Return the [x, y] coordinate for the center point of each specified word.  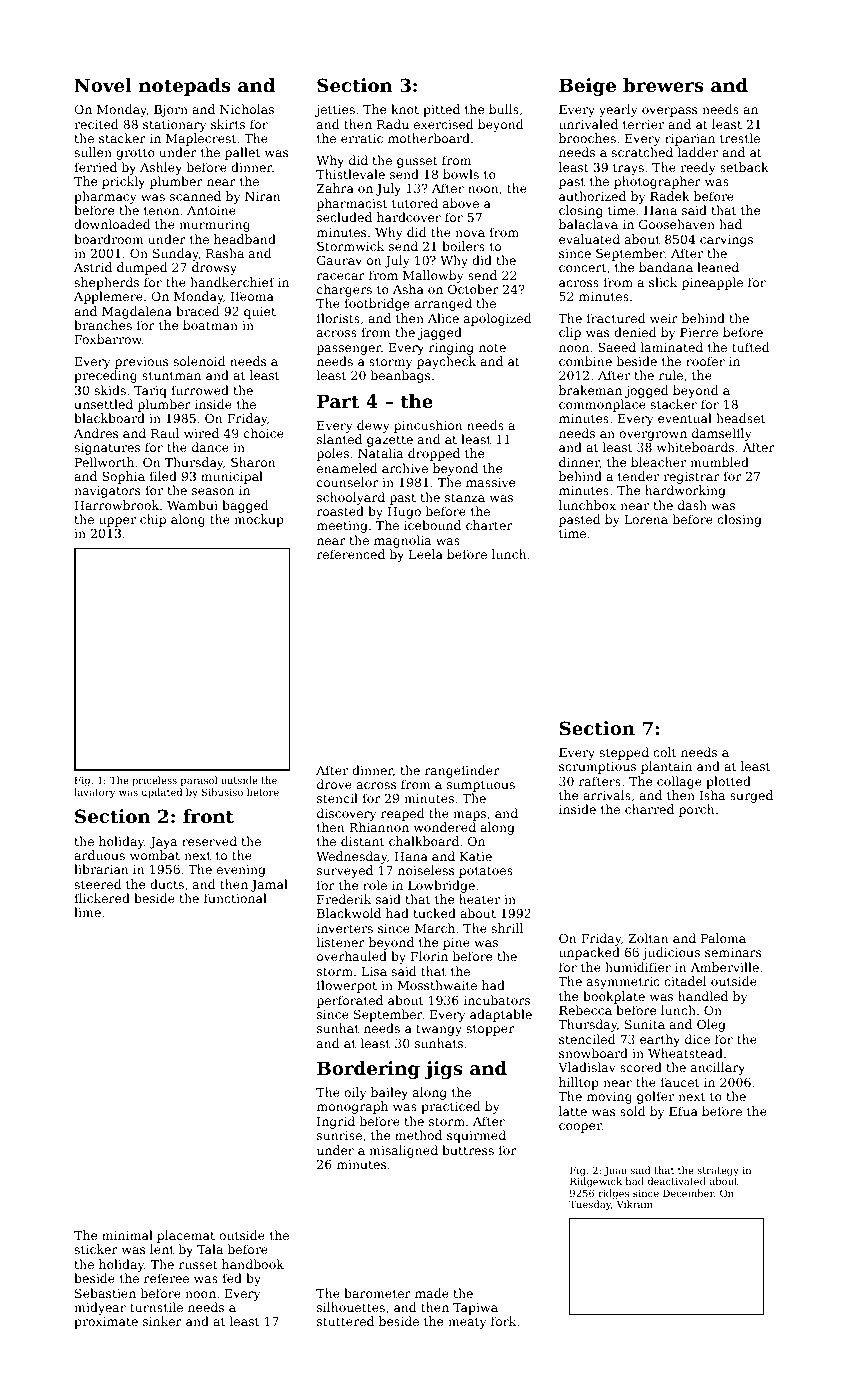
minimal [127, 1235]
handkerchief [232, 282]
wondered [444, 827]
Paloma [723, 938]
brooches [587, 138]
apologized [497, 319]
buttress [468, 1150]
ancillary [718, 1068]
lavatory [94, 793]
